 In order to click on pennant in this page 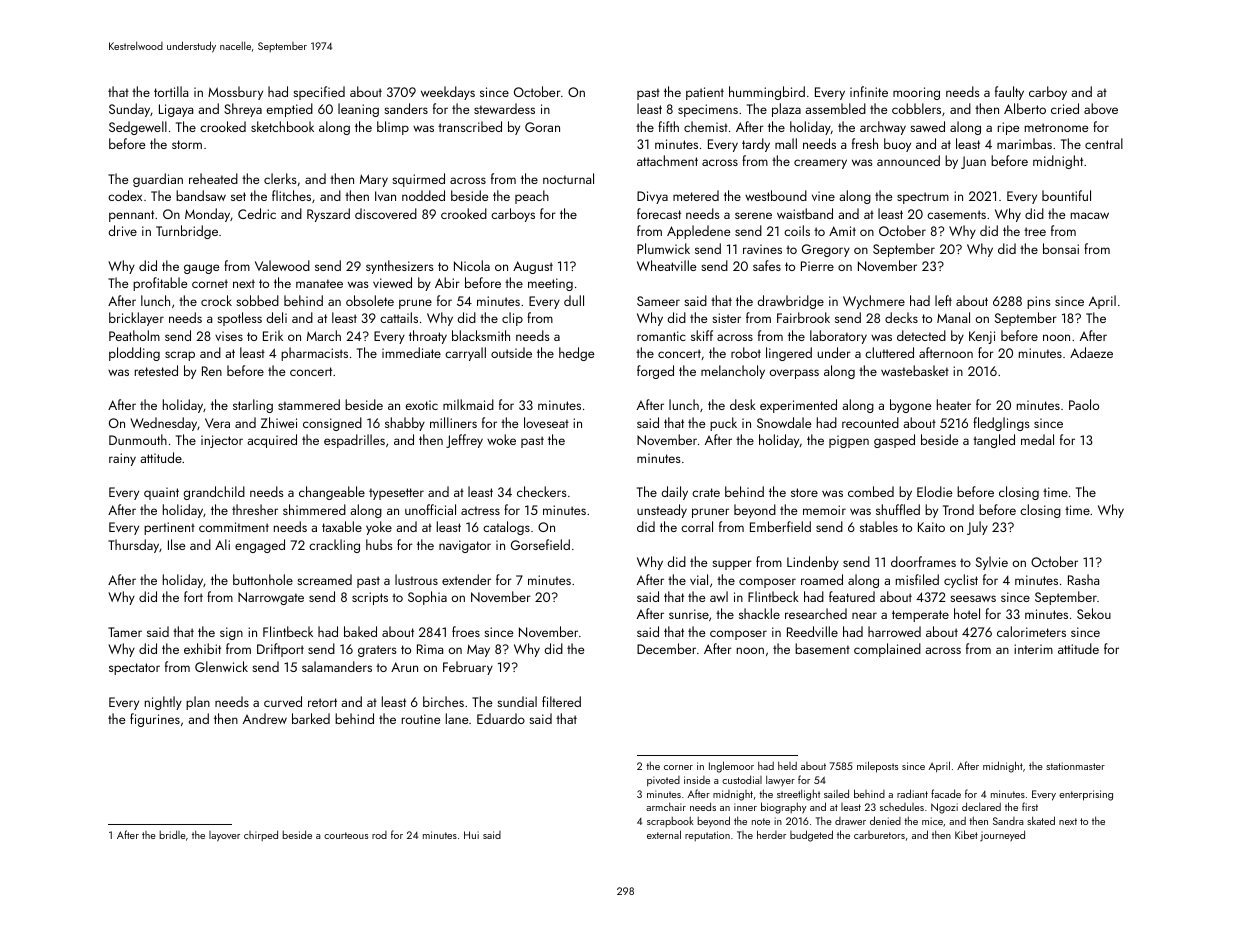, I will do `click(131, 216)`.
